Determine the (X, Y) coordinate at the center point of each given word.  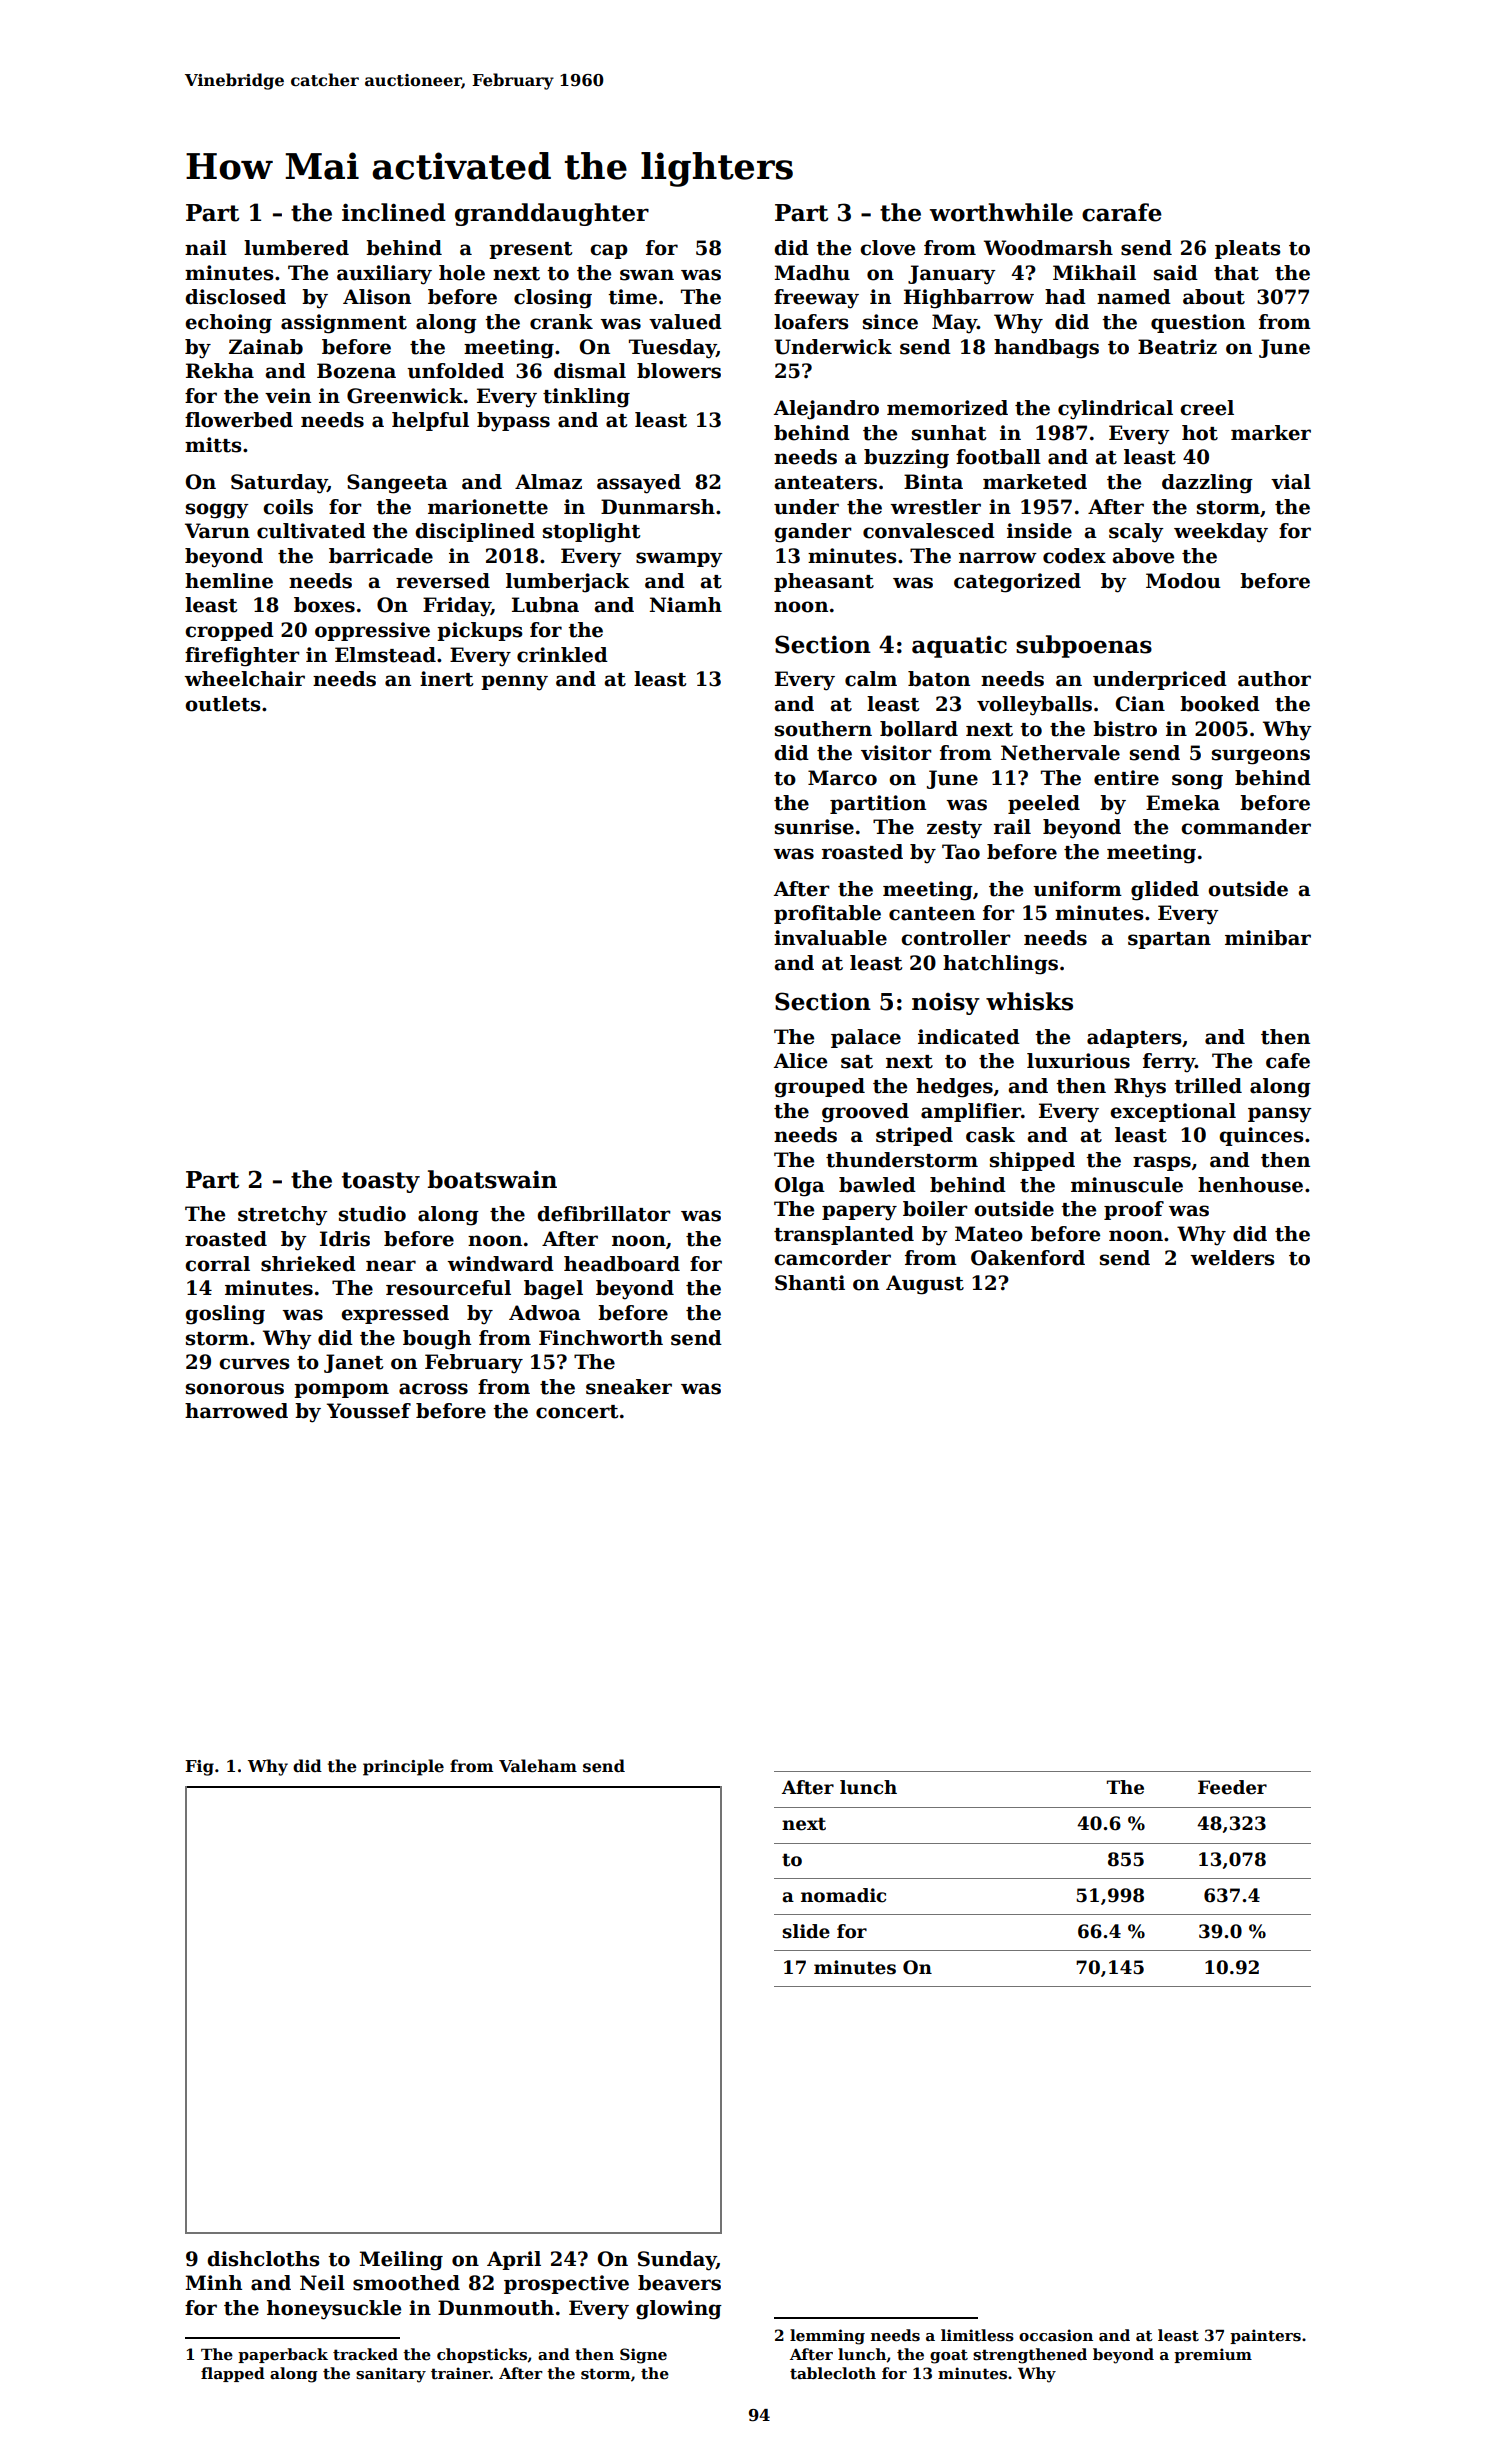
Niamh (686, 605)
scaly (1136, 533)
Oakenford (1028, 1258)
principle (403, 1767)
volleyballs (1034, 706)
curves (254, 1364)
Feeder (1232, 1787)
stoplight (591, 533)
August (925, 1285)
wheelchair (244, 679)
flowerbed (239, 420)
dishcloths (263, 2259)
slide (806, 1931)
